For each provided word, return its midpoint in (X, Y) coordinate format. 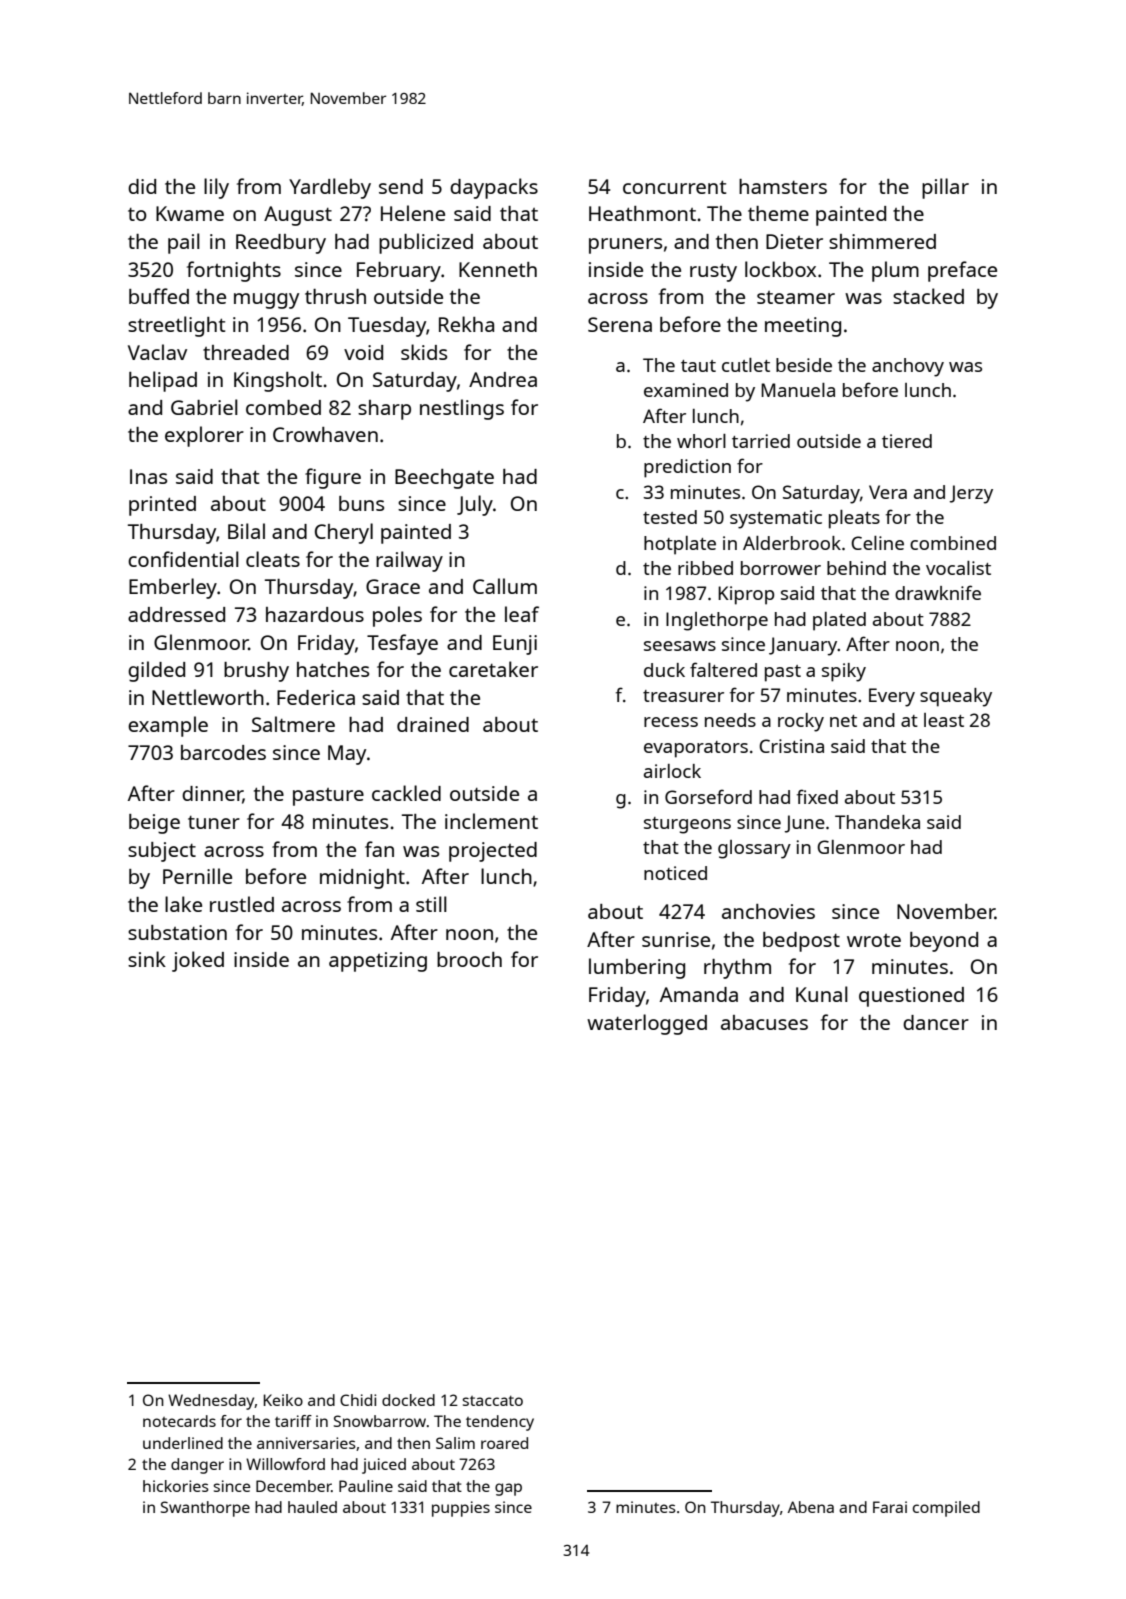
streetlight (176, 326)
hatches (333, 669)
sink (147, 959)
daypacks (494, 188)
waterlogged (647, 1024)
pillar (945, 188)
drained (433, 724)
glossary (754, 849)
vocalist (958, 568)
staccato (493, 1401)
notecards (179, 1421)
